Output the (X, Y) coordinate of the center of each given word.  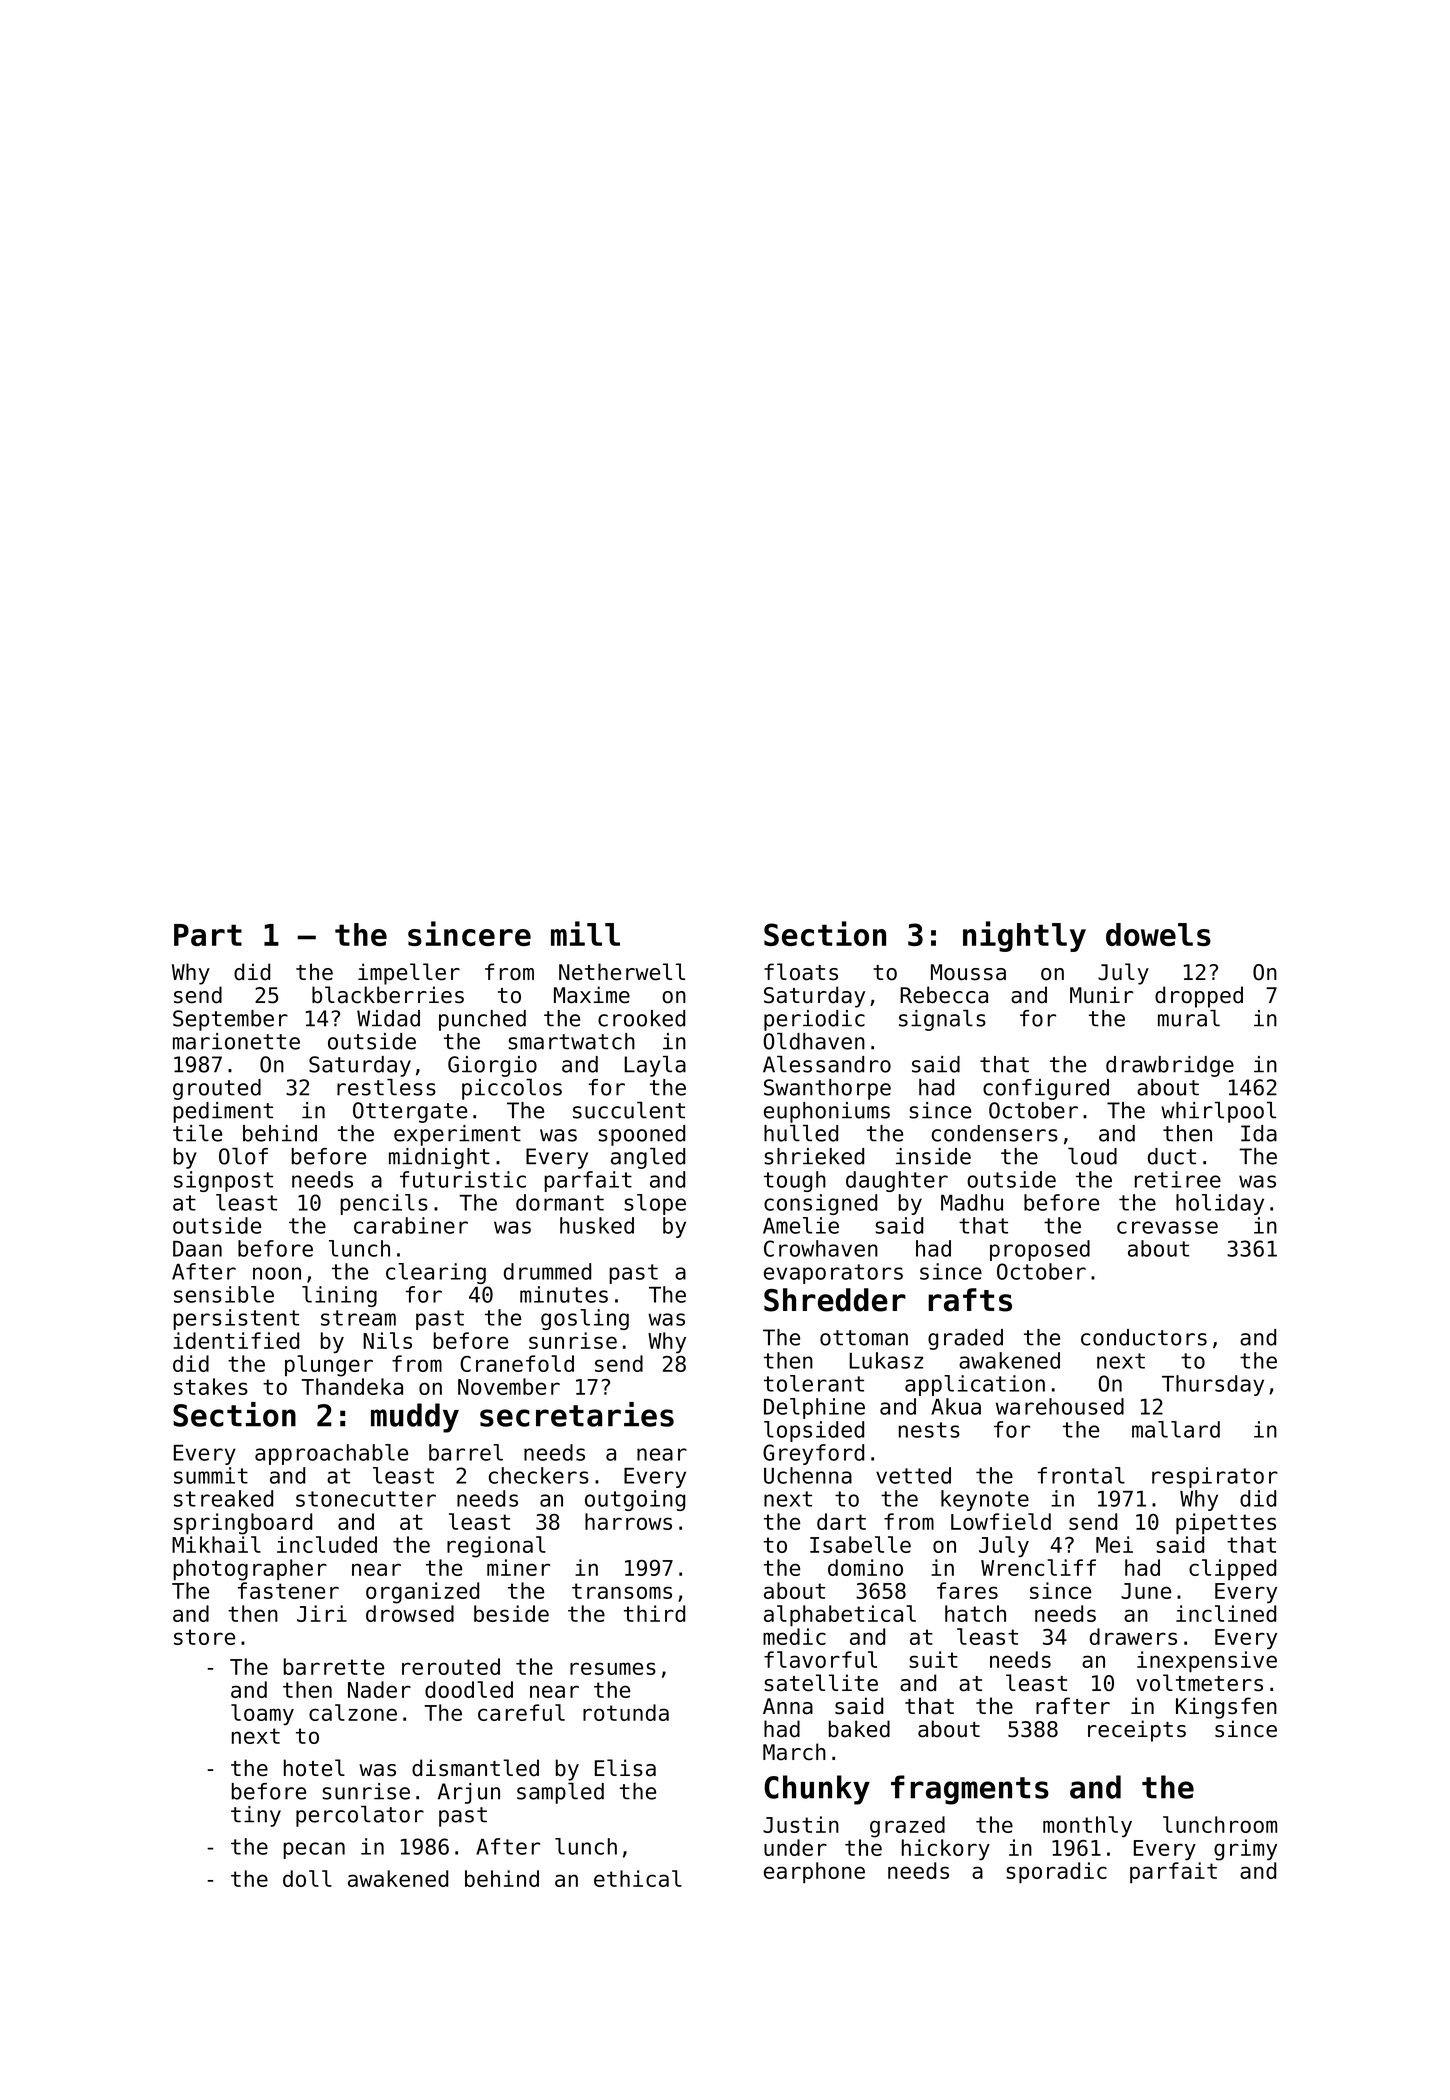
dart (841, 1521)
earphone (814, 1873)
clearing (436, 1273)
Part (208, 935)
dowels (1158, 934)
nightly (1024, 936)
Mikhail (216, 1544)
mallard (1176, 1429)
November (509, 1386)
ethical (638, 1878)
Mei (1114, 1544)
